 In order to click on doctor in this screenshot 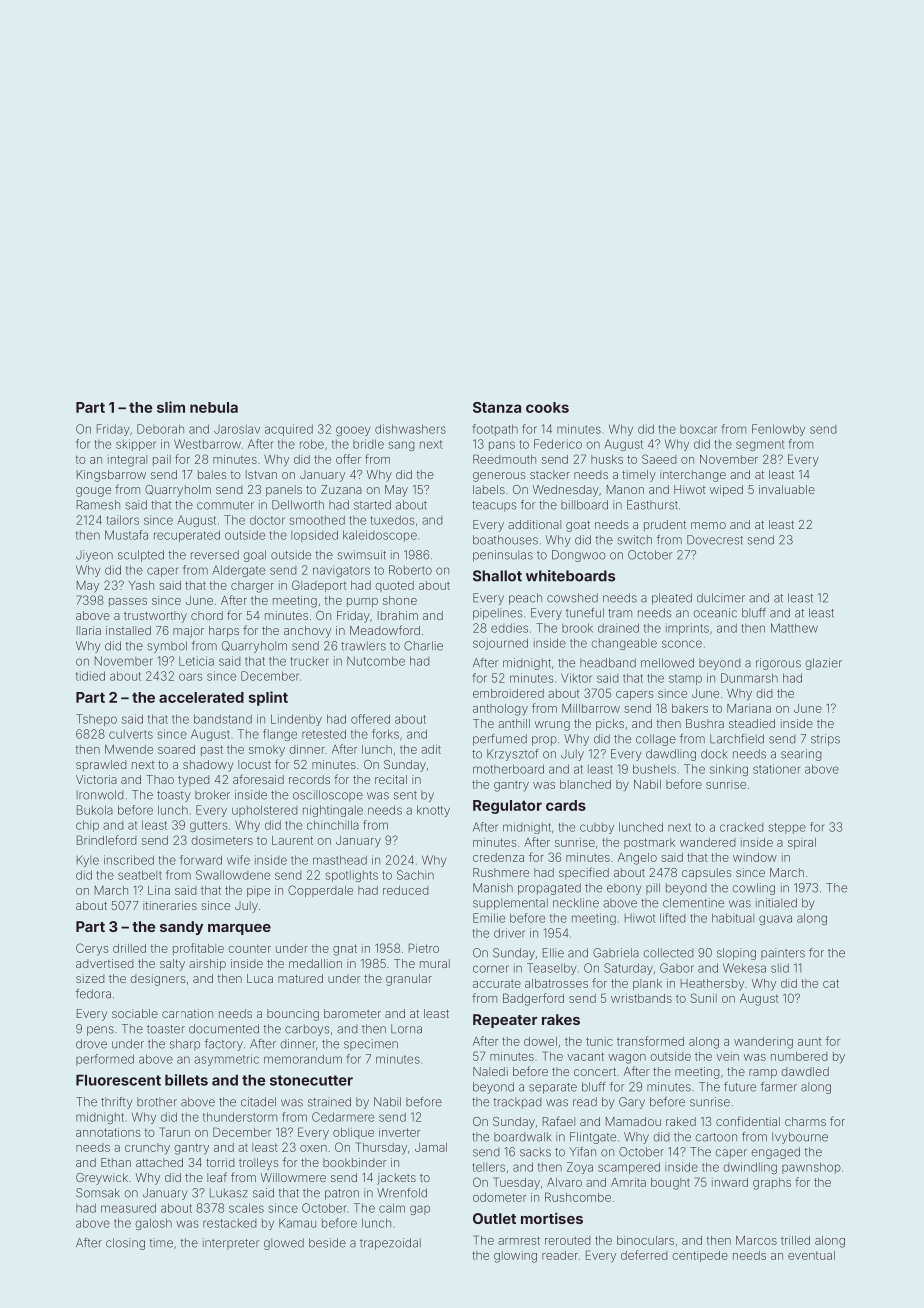, I will do `click(267, 520)`.
